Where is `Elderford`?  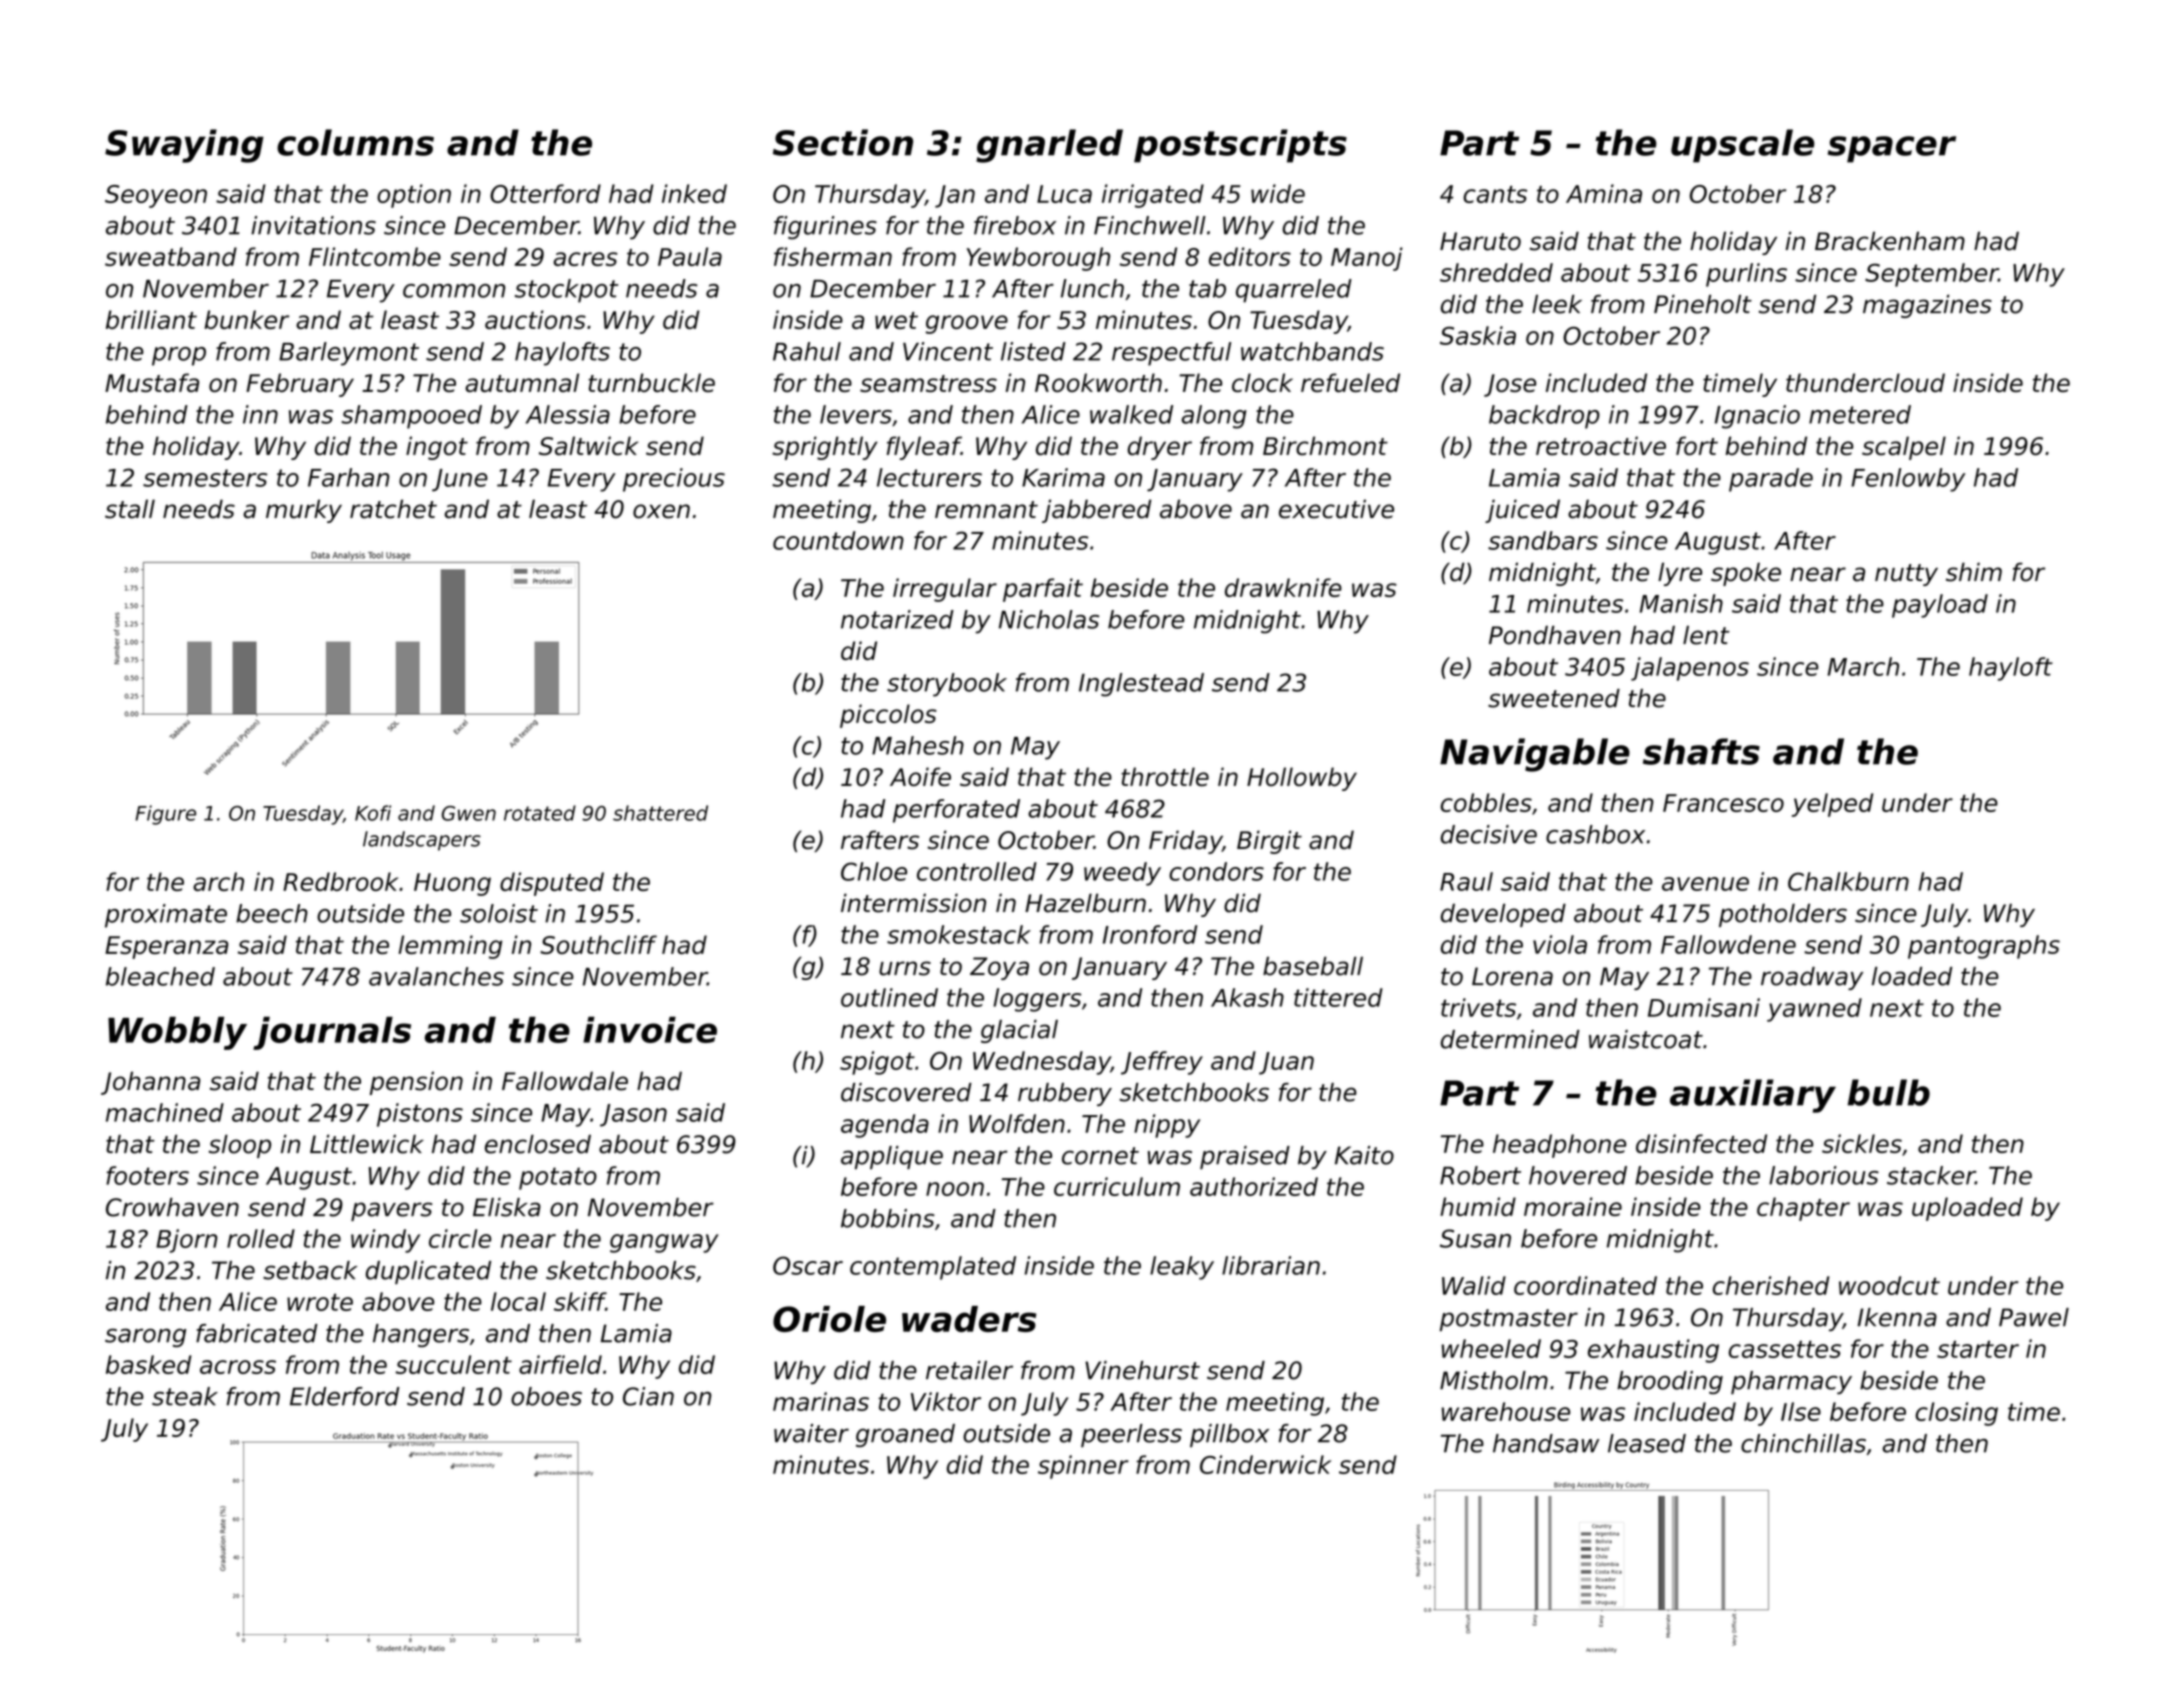
Elderford is located at coordinates (344, 1396).
